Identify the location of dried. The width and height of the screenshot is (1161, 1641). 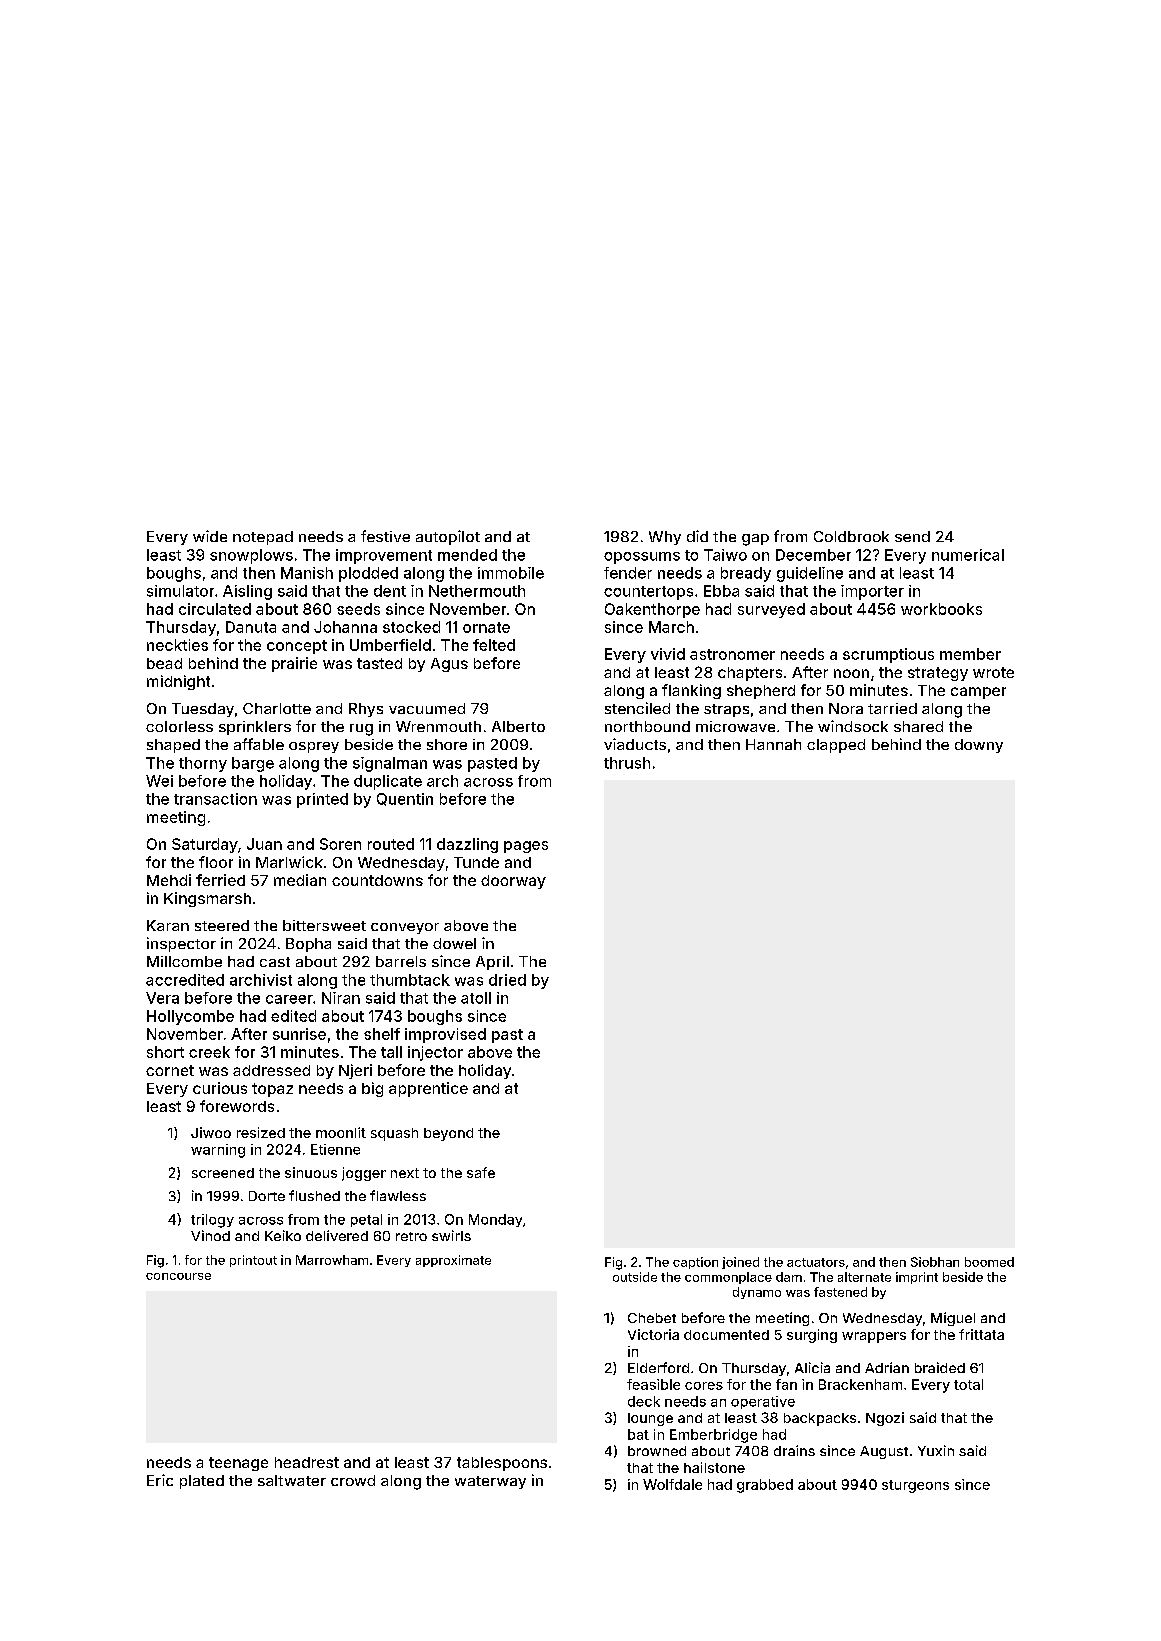
(507, 980).
